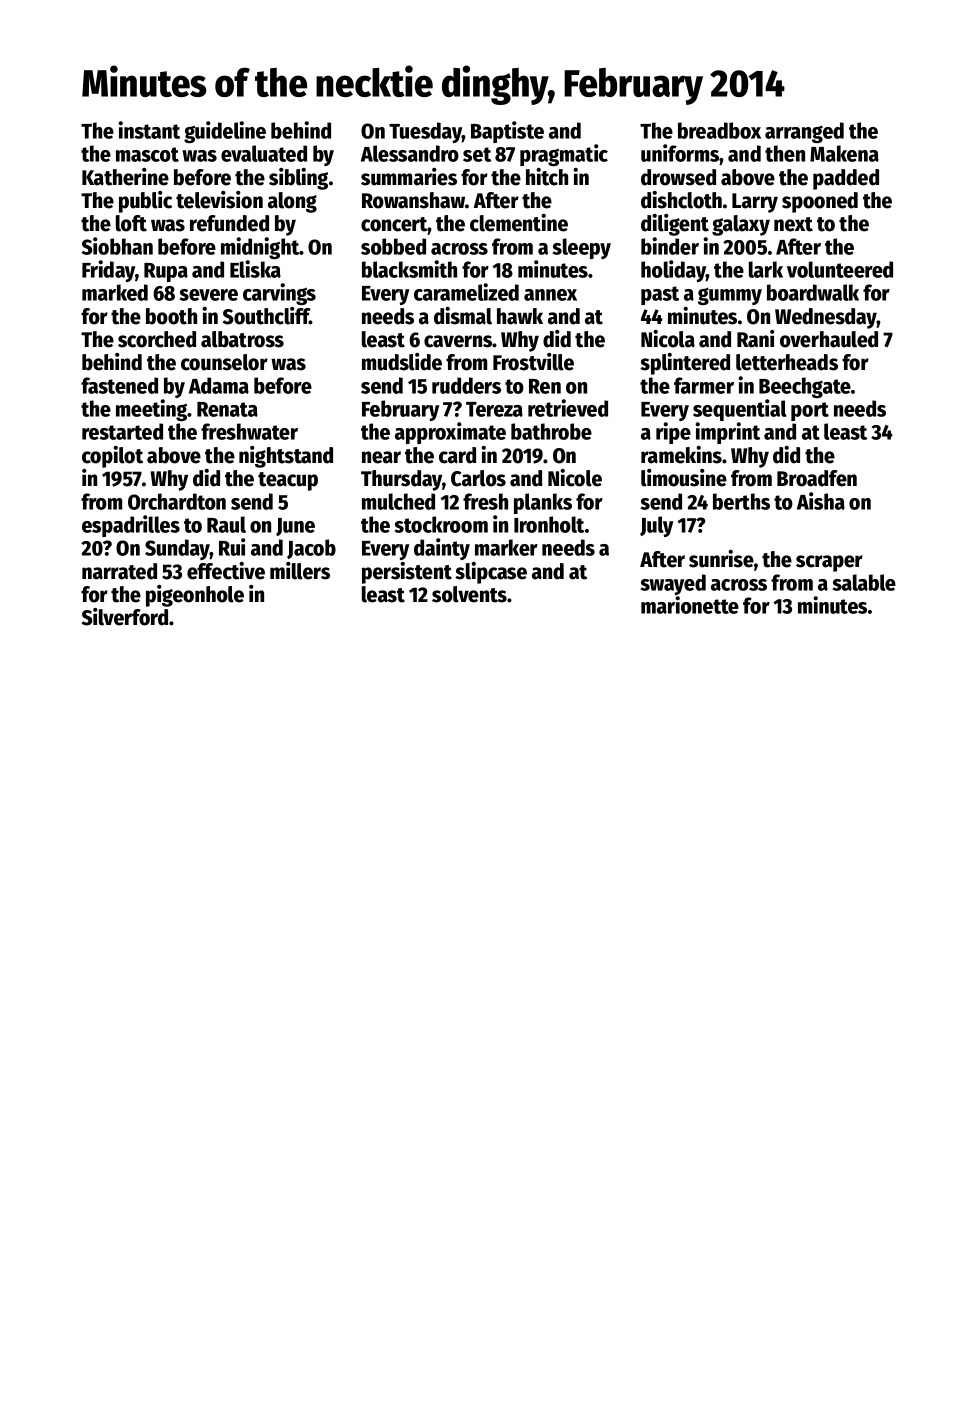  Describe the element at coordinates (721, 559) in the screenshot. I see `sunrise` at that location.
